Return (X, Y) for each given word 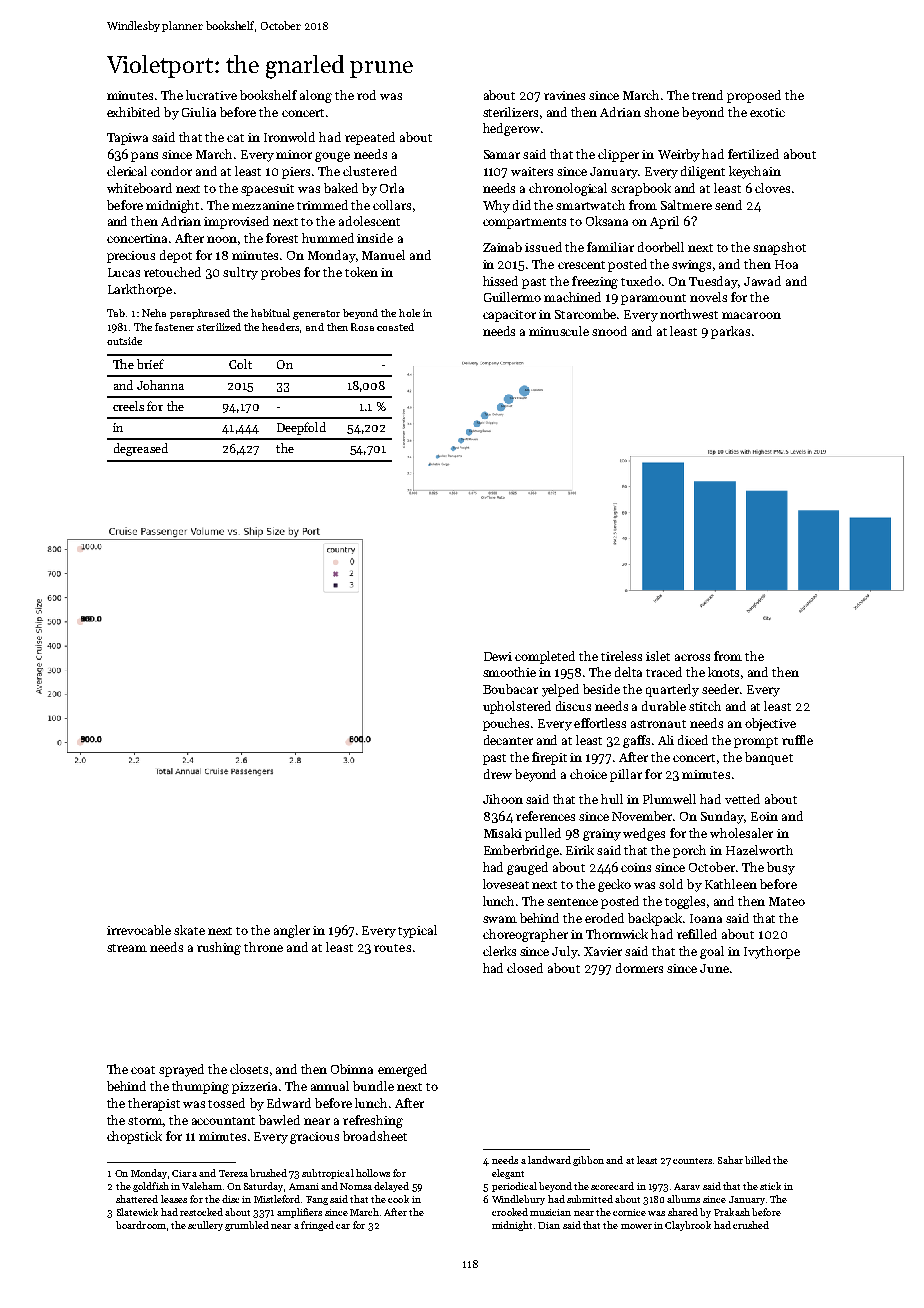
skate (189, 930)
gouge (332, 157)
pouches (506, 724)
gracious (314, 1138)
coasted (395, 327)
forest (282, 238)
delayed (391, 1187)
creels (128, 406)
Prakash (732, 1212)
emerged (402, 1070)
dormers (639, 968)
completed (545, 657)
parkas (730, 332)
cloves (772, 188)
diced (693, 740)
